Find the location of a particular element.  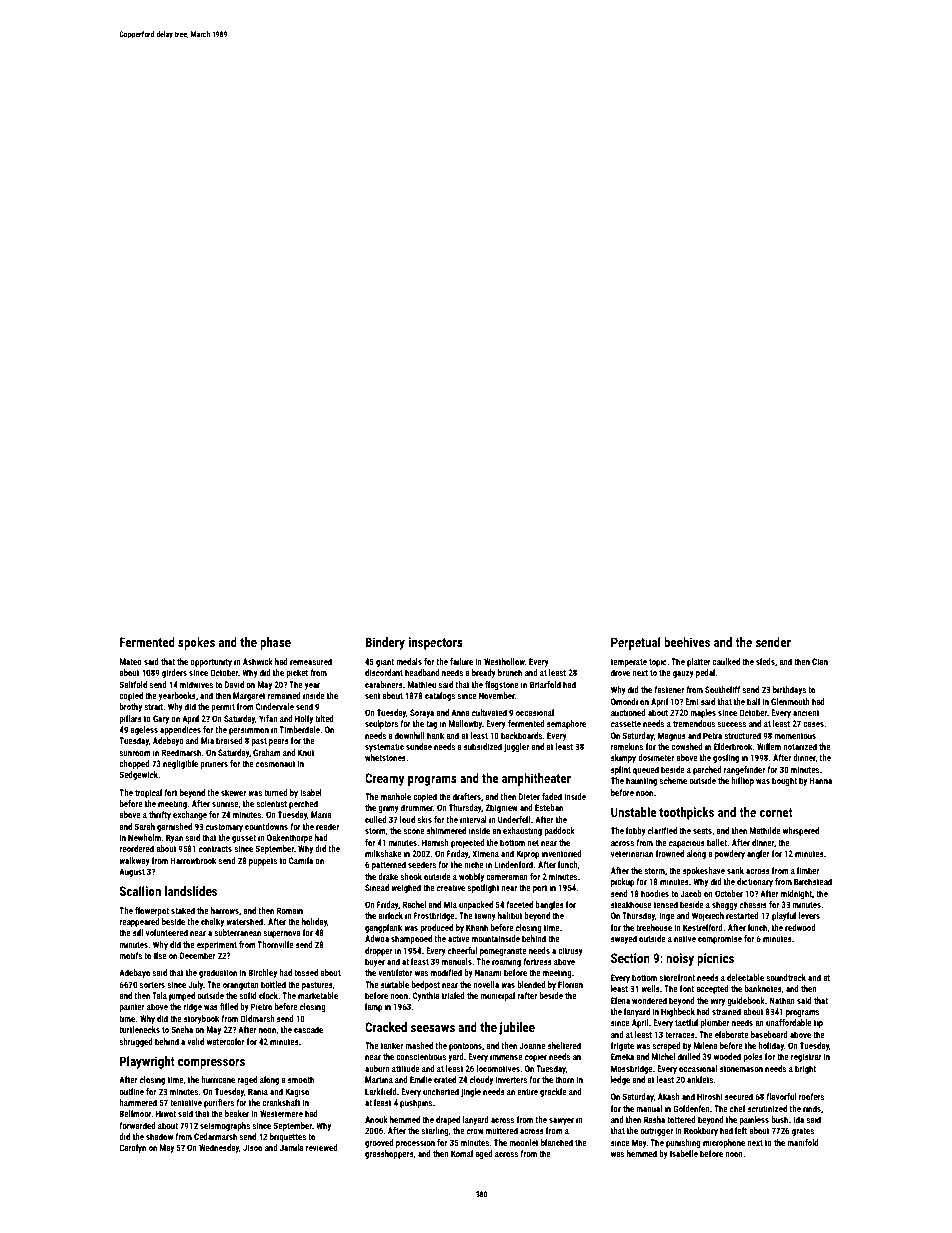

Creamy is located at coordinates (385, 779).
